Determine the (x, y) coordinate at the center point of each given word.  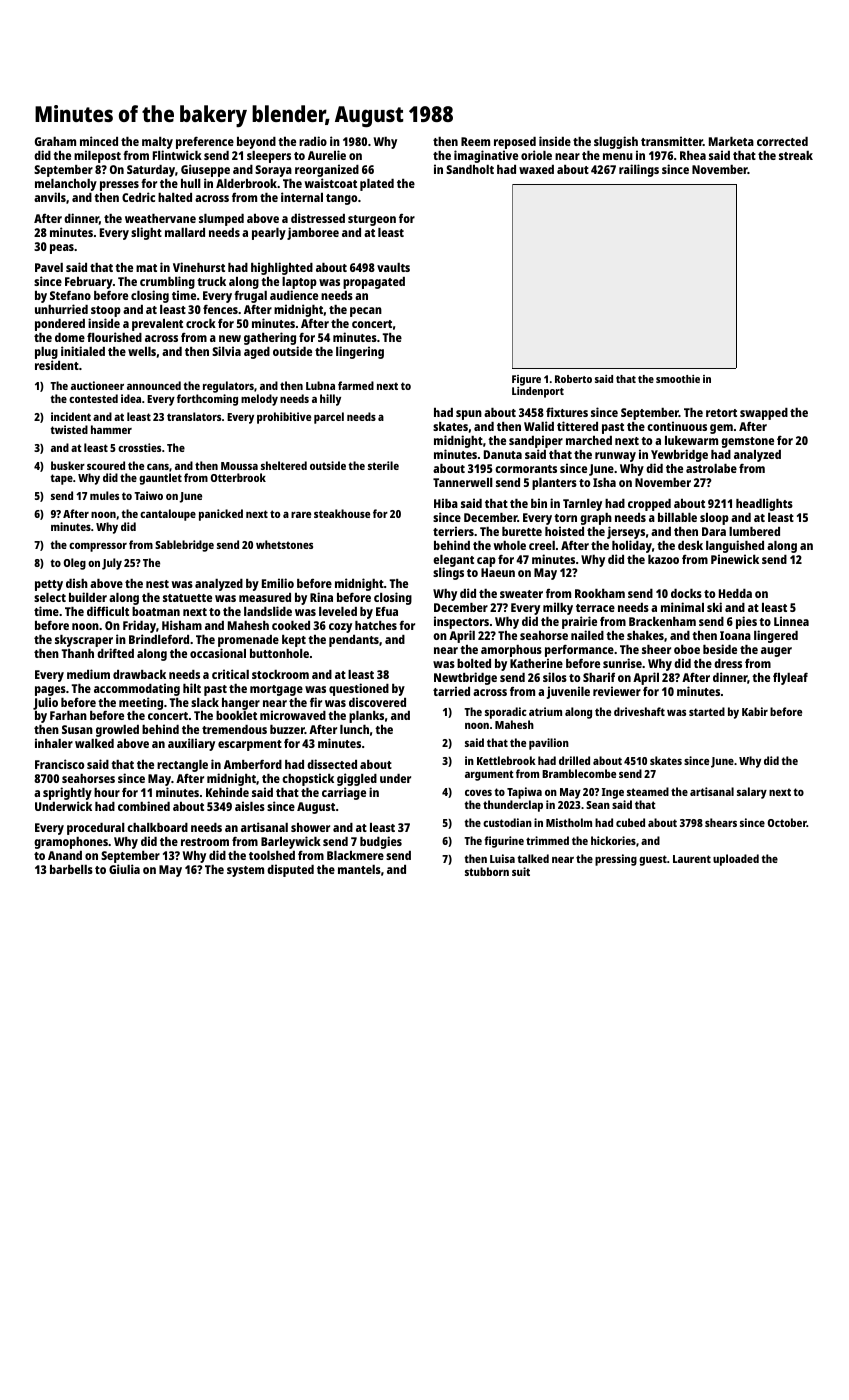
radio (313, 141)
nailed (587, 635)
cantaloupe (168, 515)
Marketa (731, 141)
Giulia (124, 869)
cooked (291, 625)
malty (157, 144)
